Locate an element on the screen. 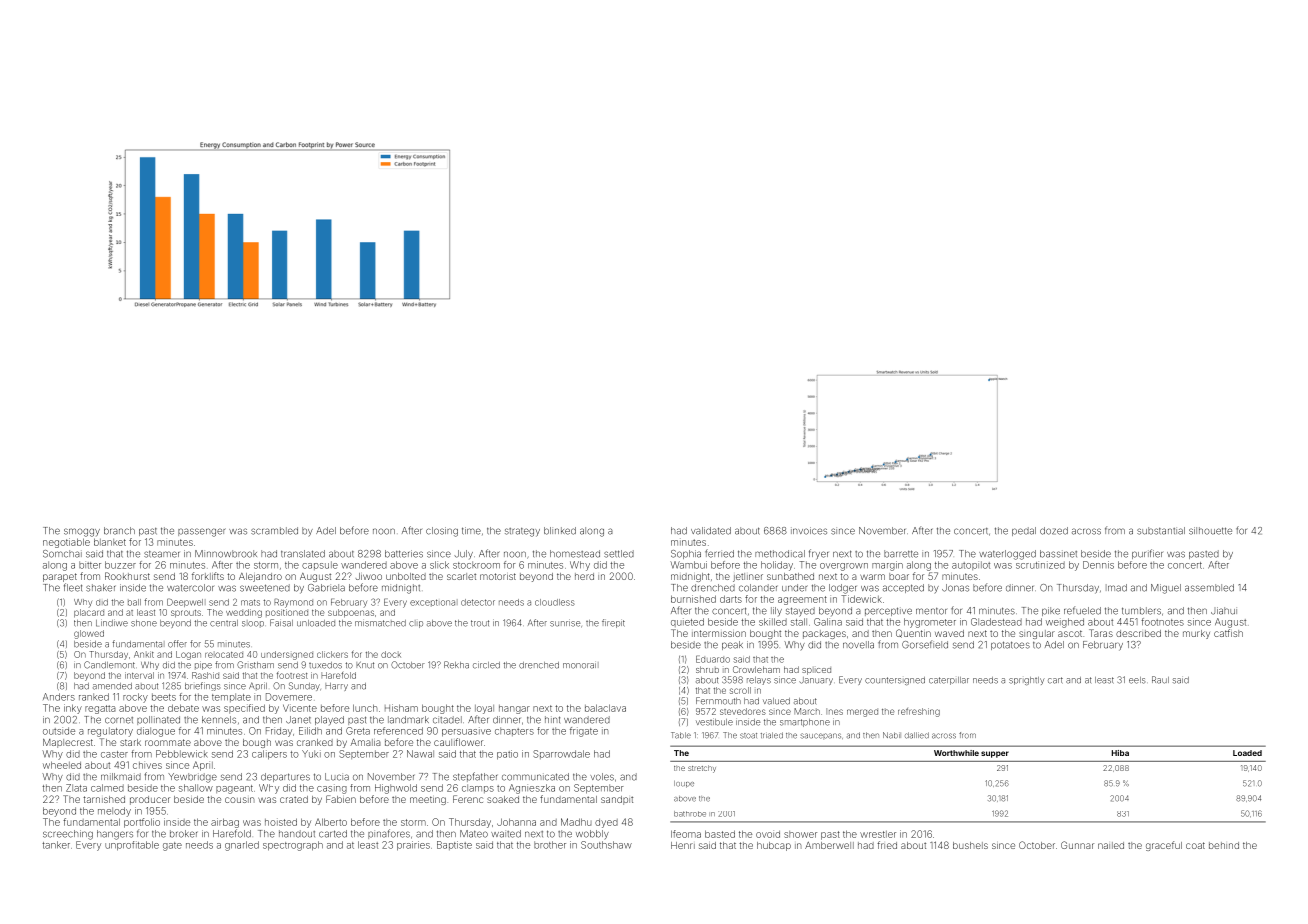 This screenshot has width=1308, height=924. invoices is located at coordinates (809, 531).
